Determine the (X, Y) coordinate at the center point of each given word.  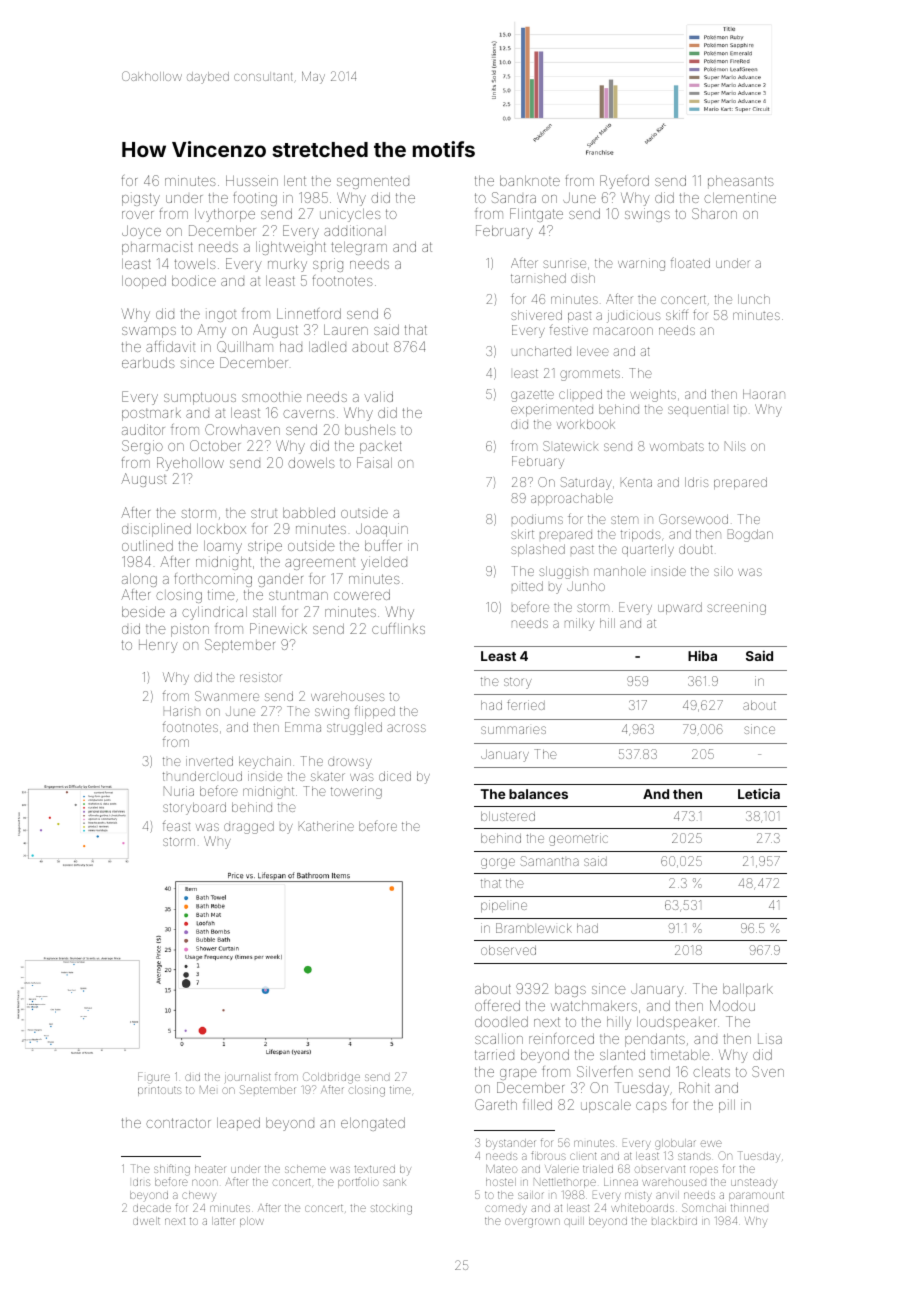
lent (295, 181)
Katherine (326, 826)
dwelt (146, 1221)
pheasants (740, 182)
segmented (373, 182)
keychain (265, 762)
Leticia (759, 793)
